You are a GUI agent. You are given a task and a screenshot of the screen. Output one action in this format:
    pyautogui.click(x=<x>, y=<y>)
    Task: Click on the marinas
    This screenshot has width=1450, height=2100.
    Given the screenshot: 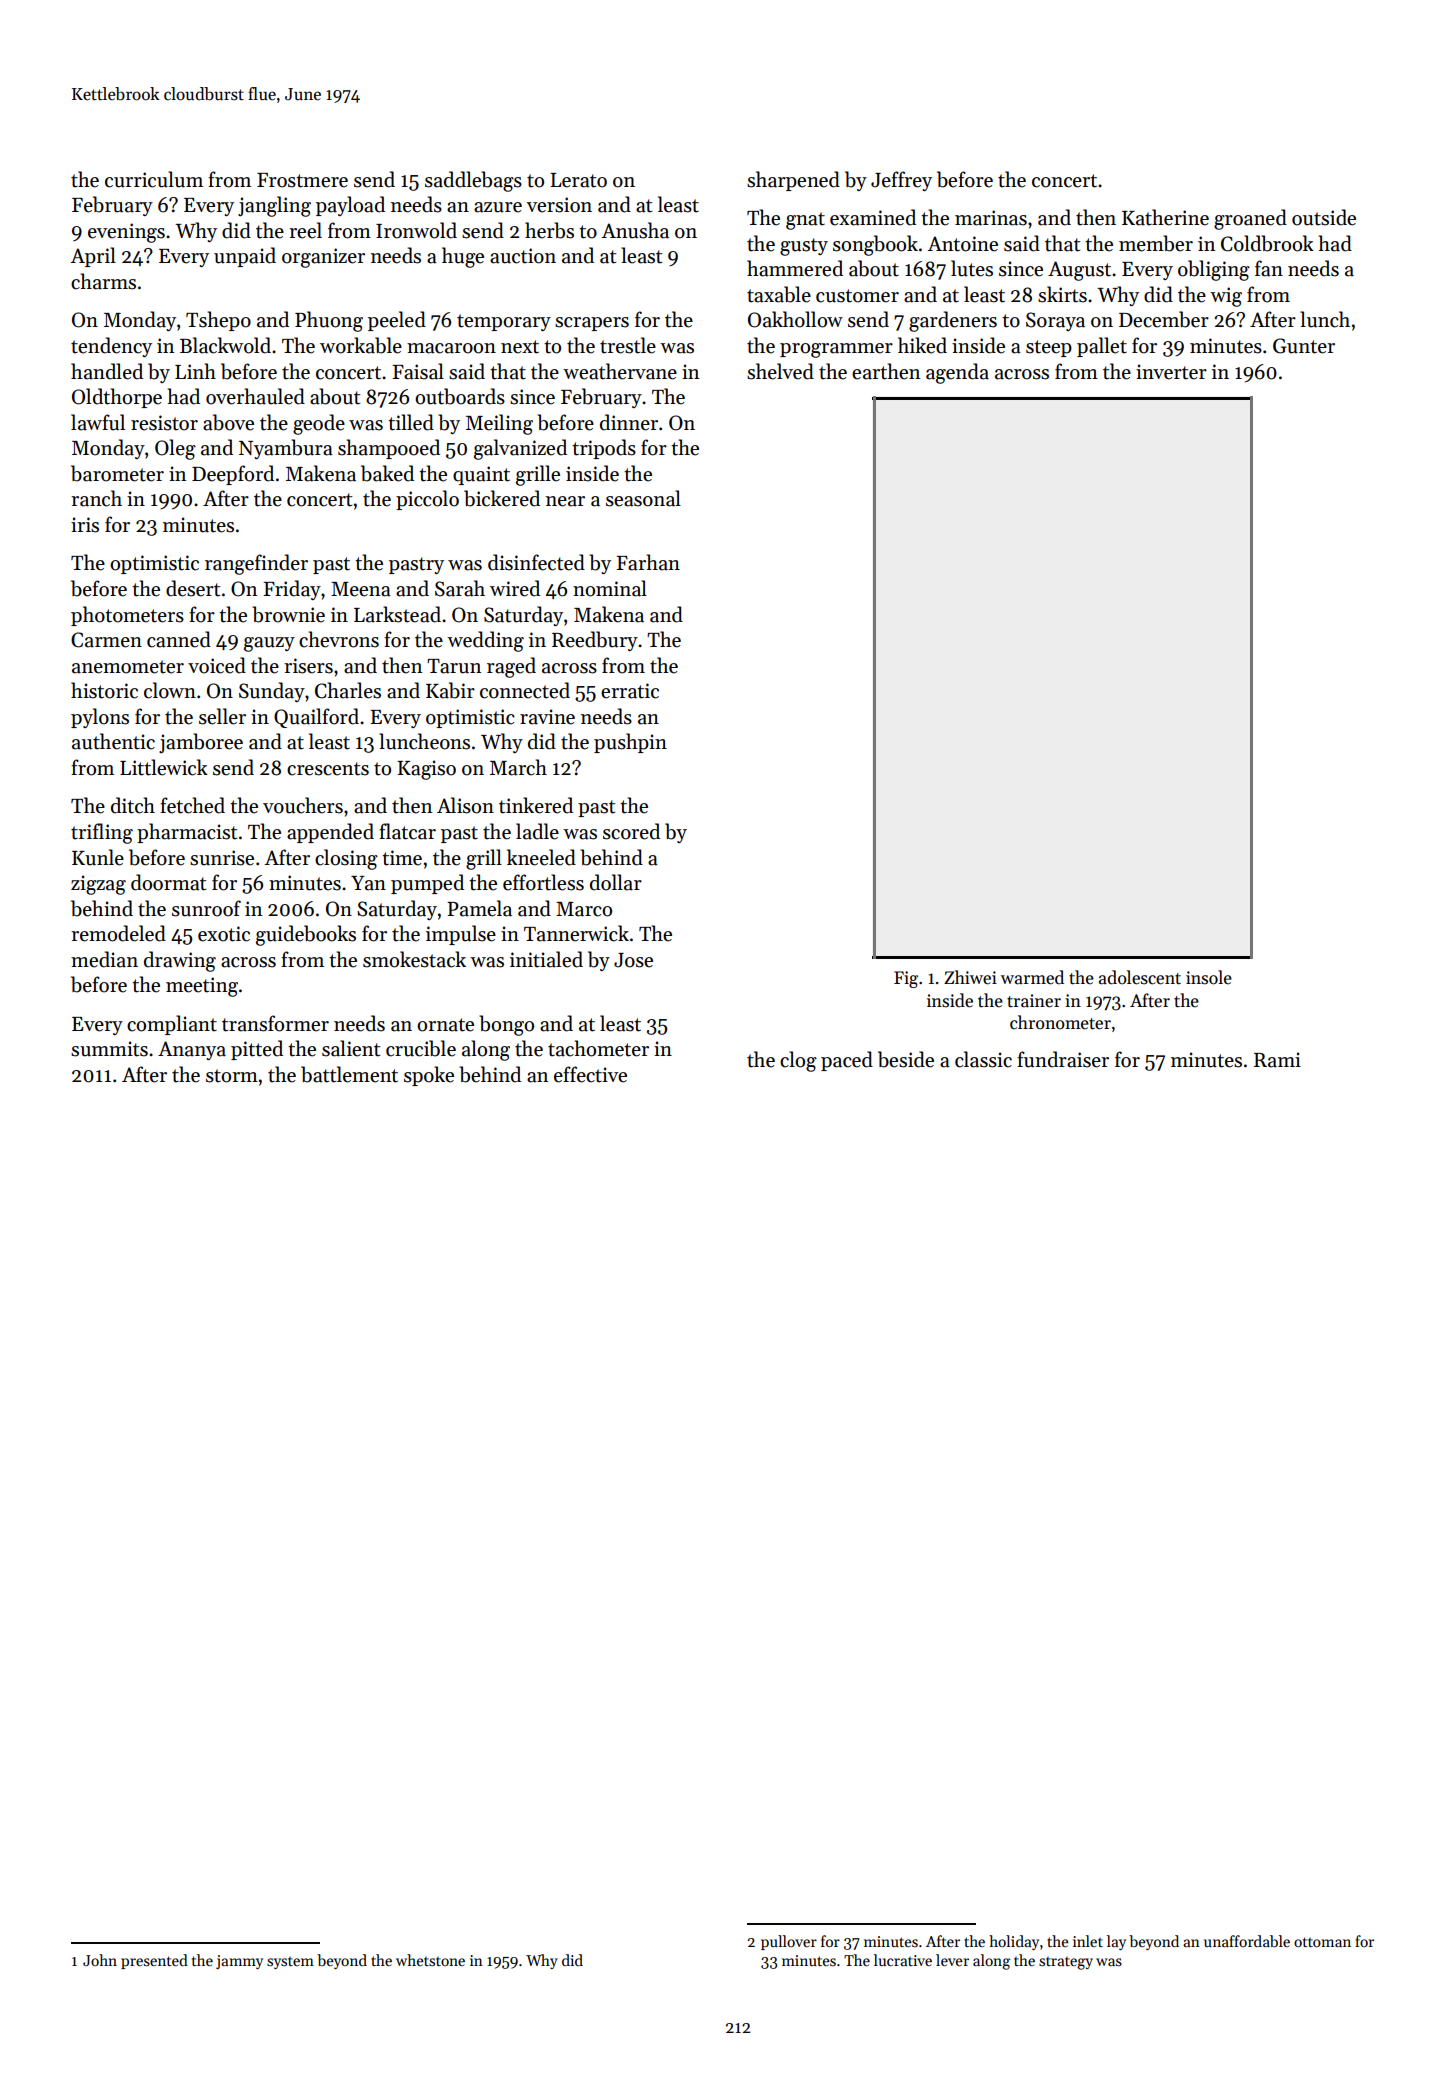 What is the action you would take?
    pyautogui.click(x=991, y=218)
